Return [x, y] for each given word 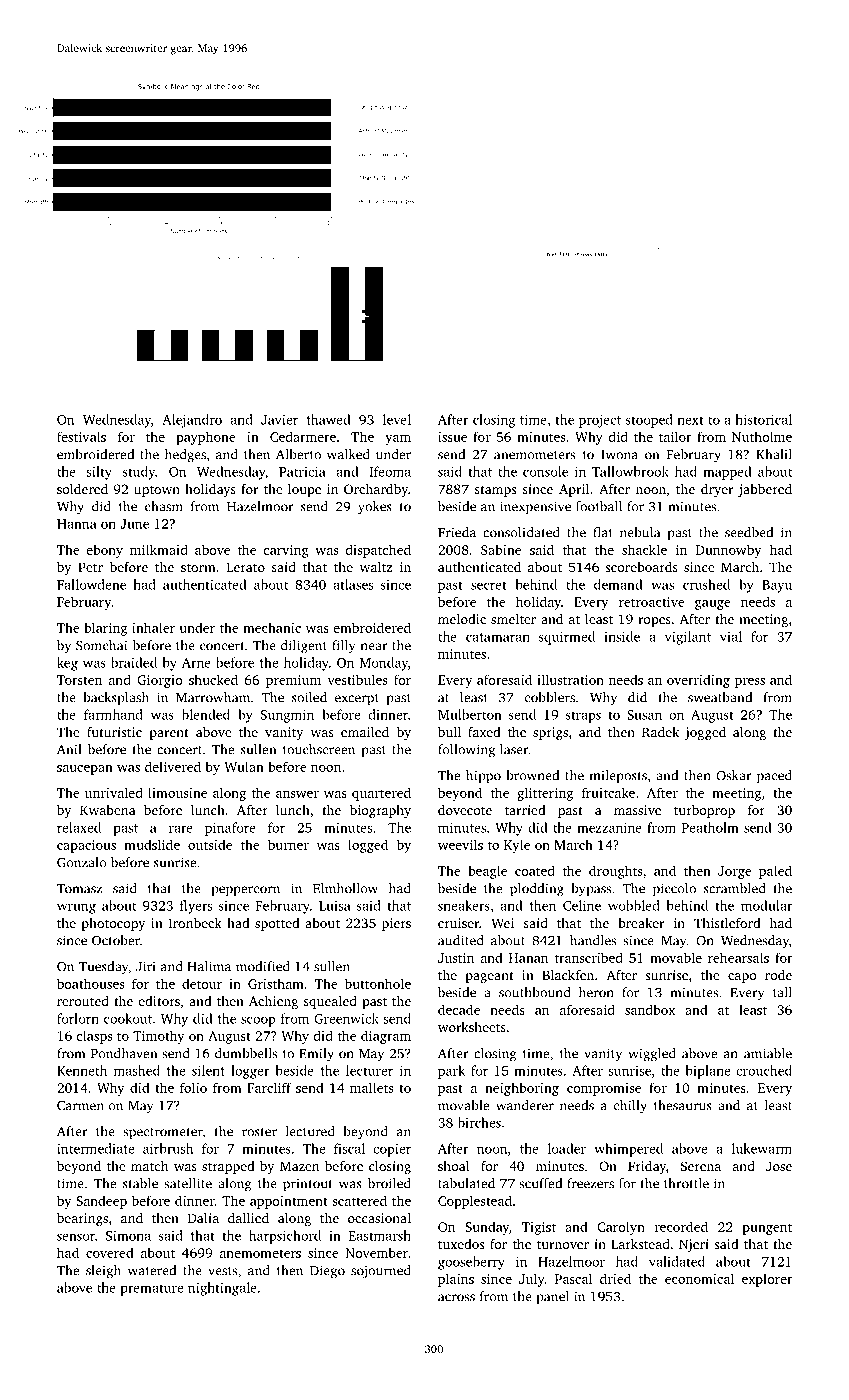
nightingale [222, 1289]
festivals [81, 436]
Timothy [159, 1037]
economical [699, 1278]
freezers [590, 1183]
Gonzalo [82, 862]
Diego [327, 1272]
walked [348, 454]
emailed [365, 732]
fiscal [349, 1148]
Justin [456, 958]
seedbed [749, 532]
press [750, 683]
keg [67, 664]
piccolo [674, 890]
